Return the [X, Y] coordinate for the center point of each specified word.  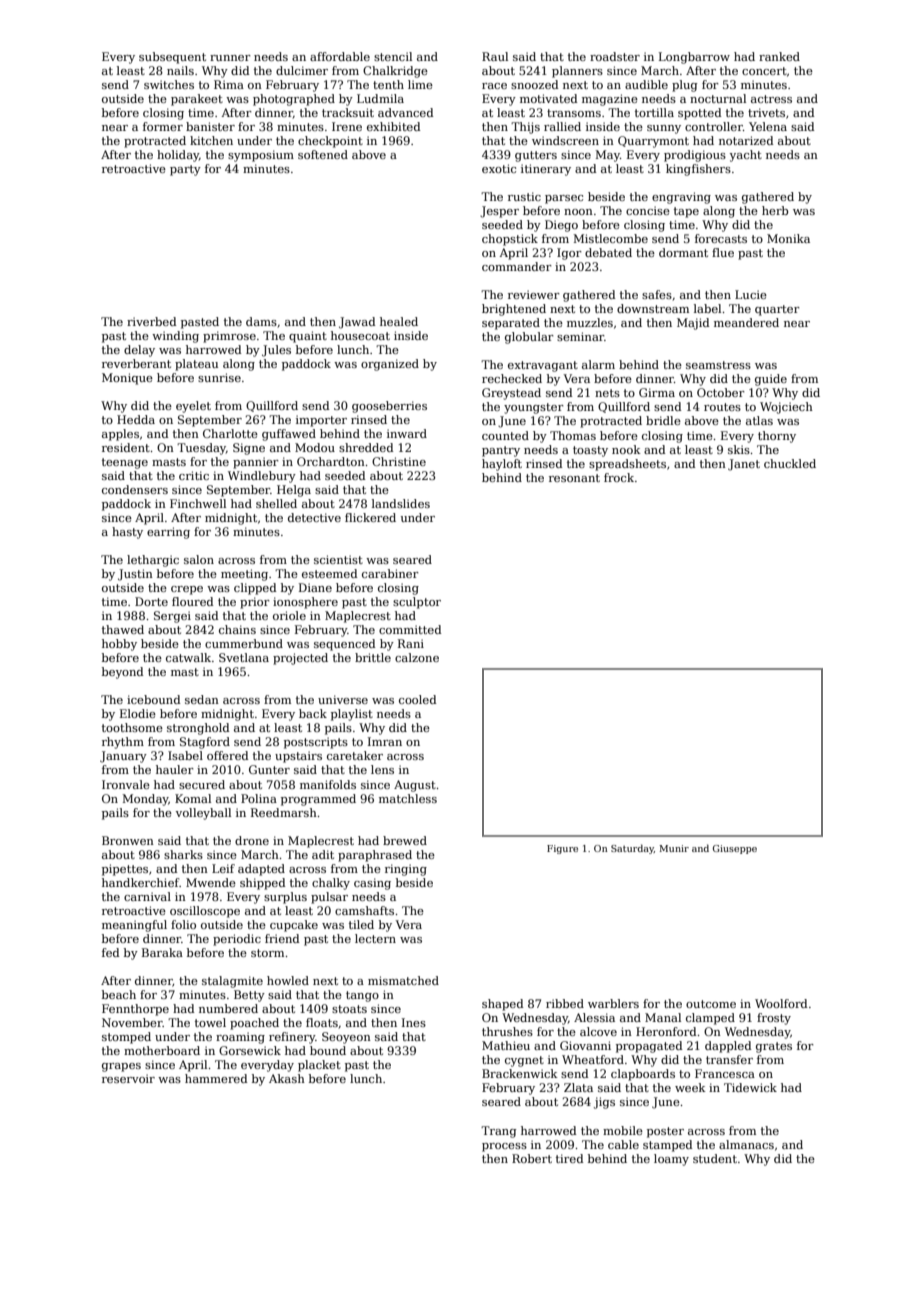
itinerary [546, 170]
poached [254, 1024]
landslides [401, 503]
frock [619, 477]
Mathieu [506, 1045]
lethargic [153, 561]
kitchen [211, 140]
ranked [779, 56]
